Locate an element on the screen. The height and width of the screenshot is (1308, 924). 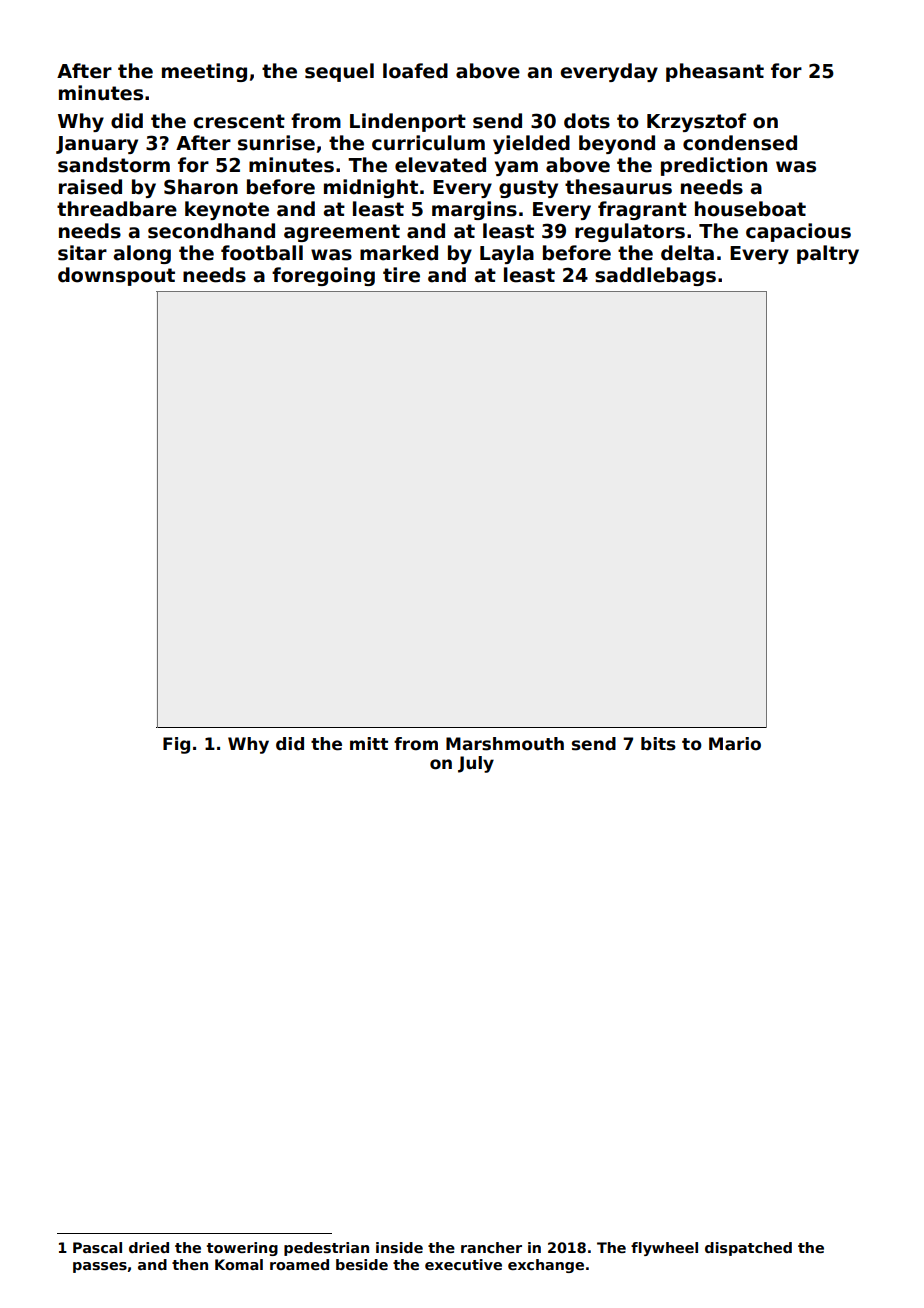
Layla is located at coordinates (507, 254).
